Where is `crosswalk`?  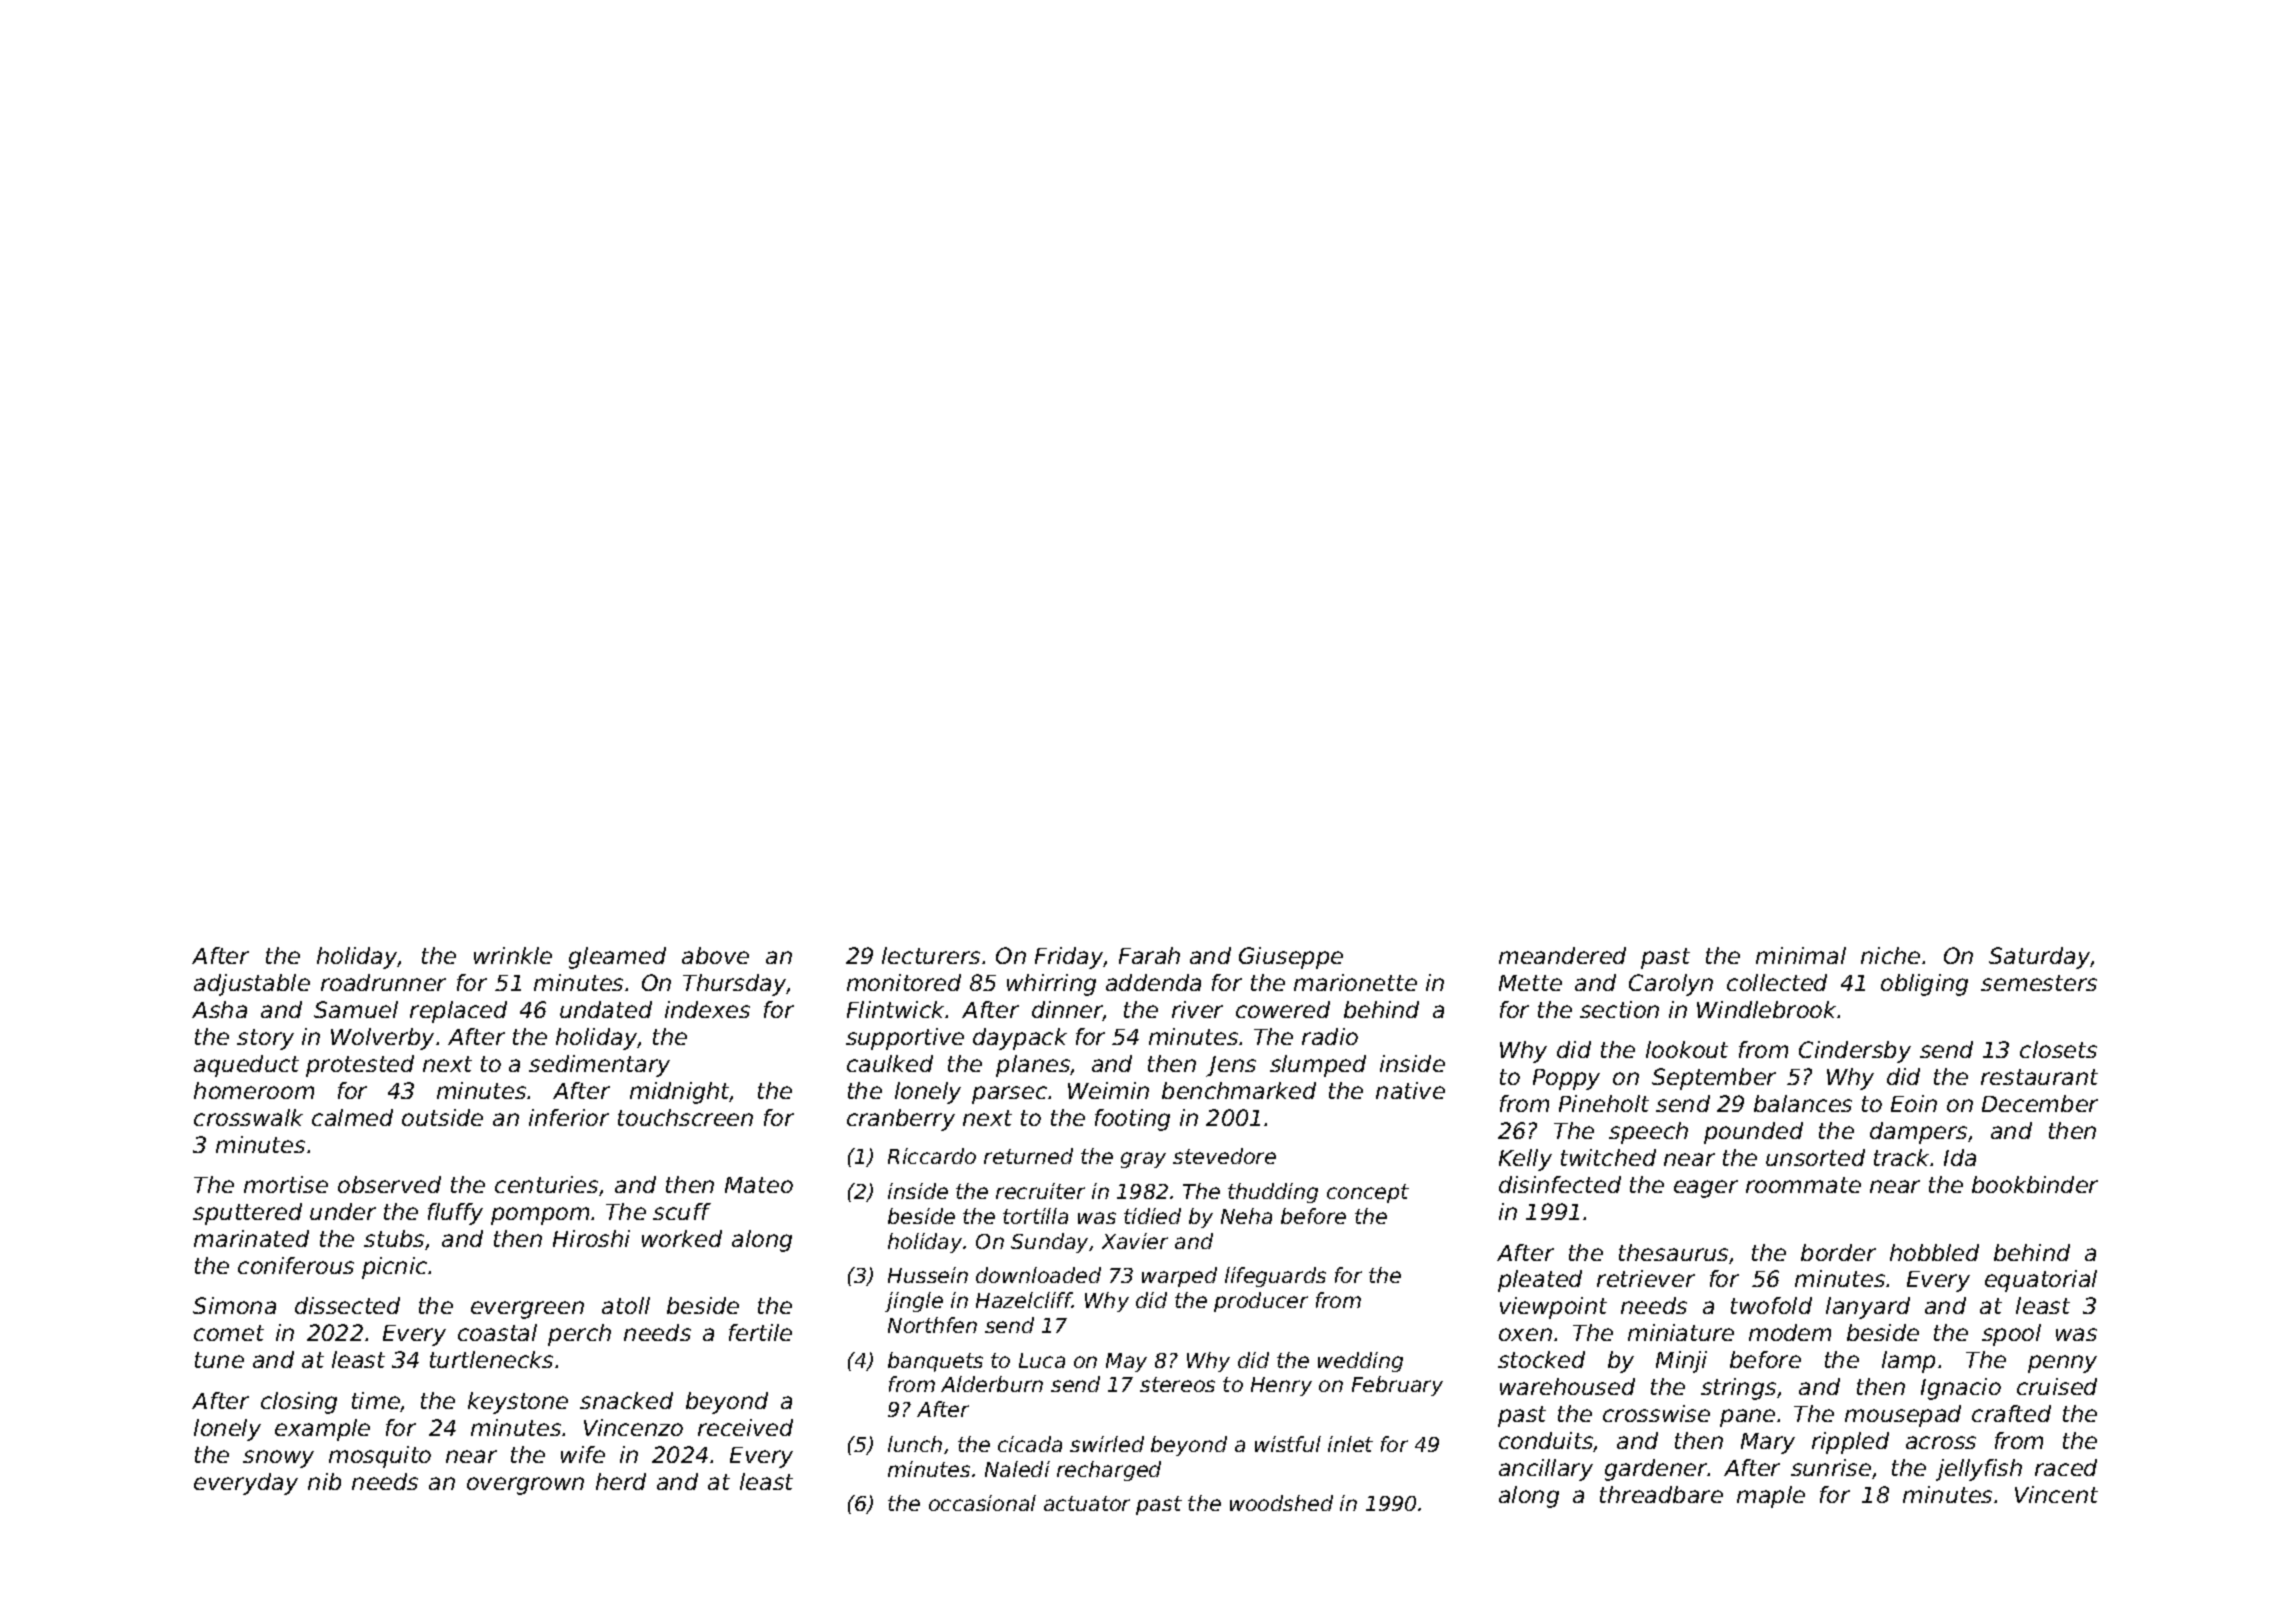
crosswalk is located at coordinates (248, 1117).
